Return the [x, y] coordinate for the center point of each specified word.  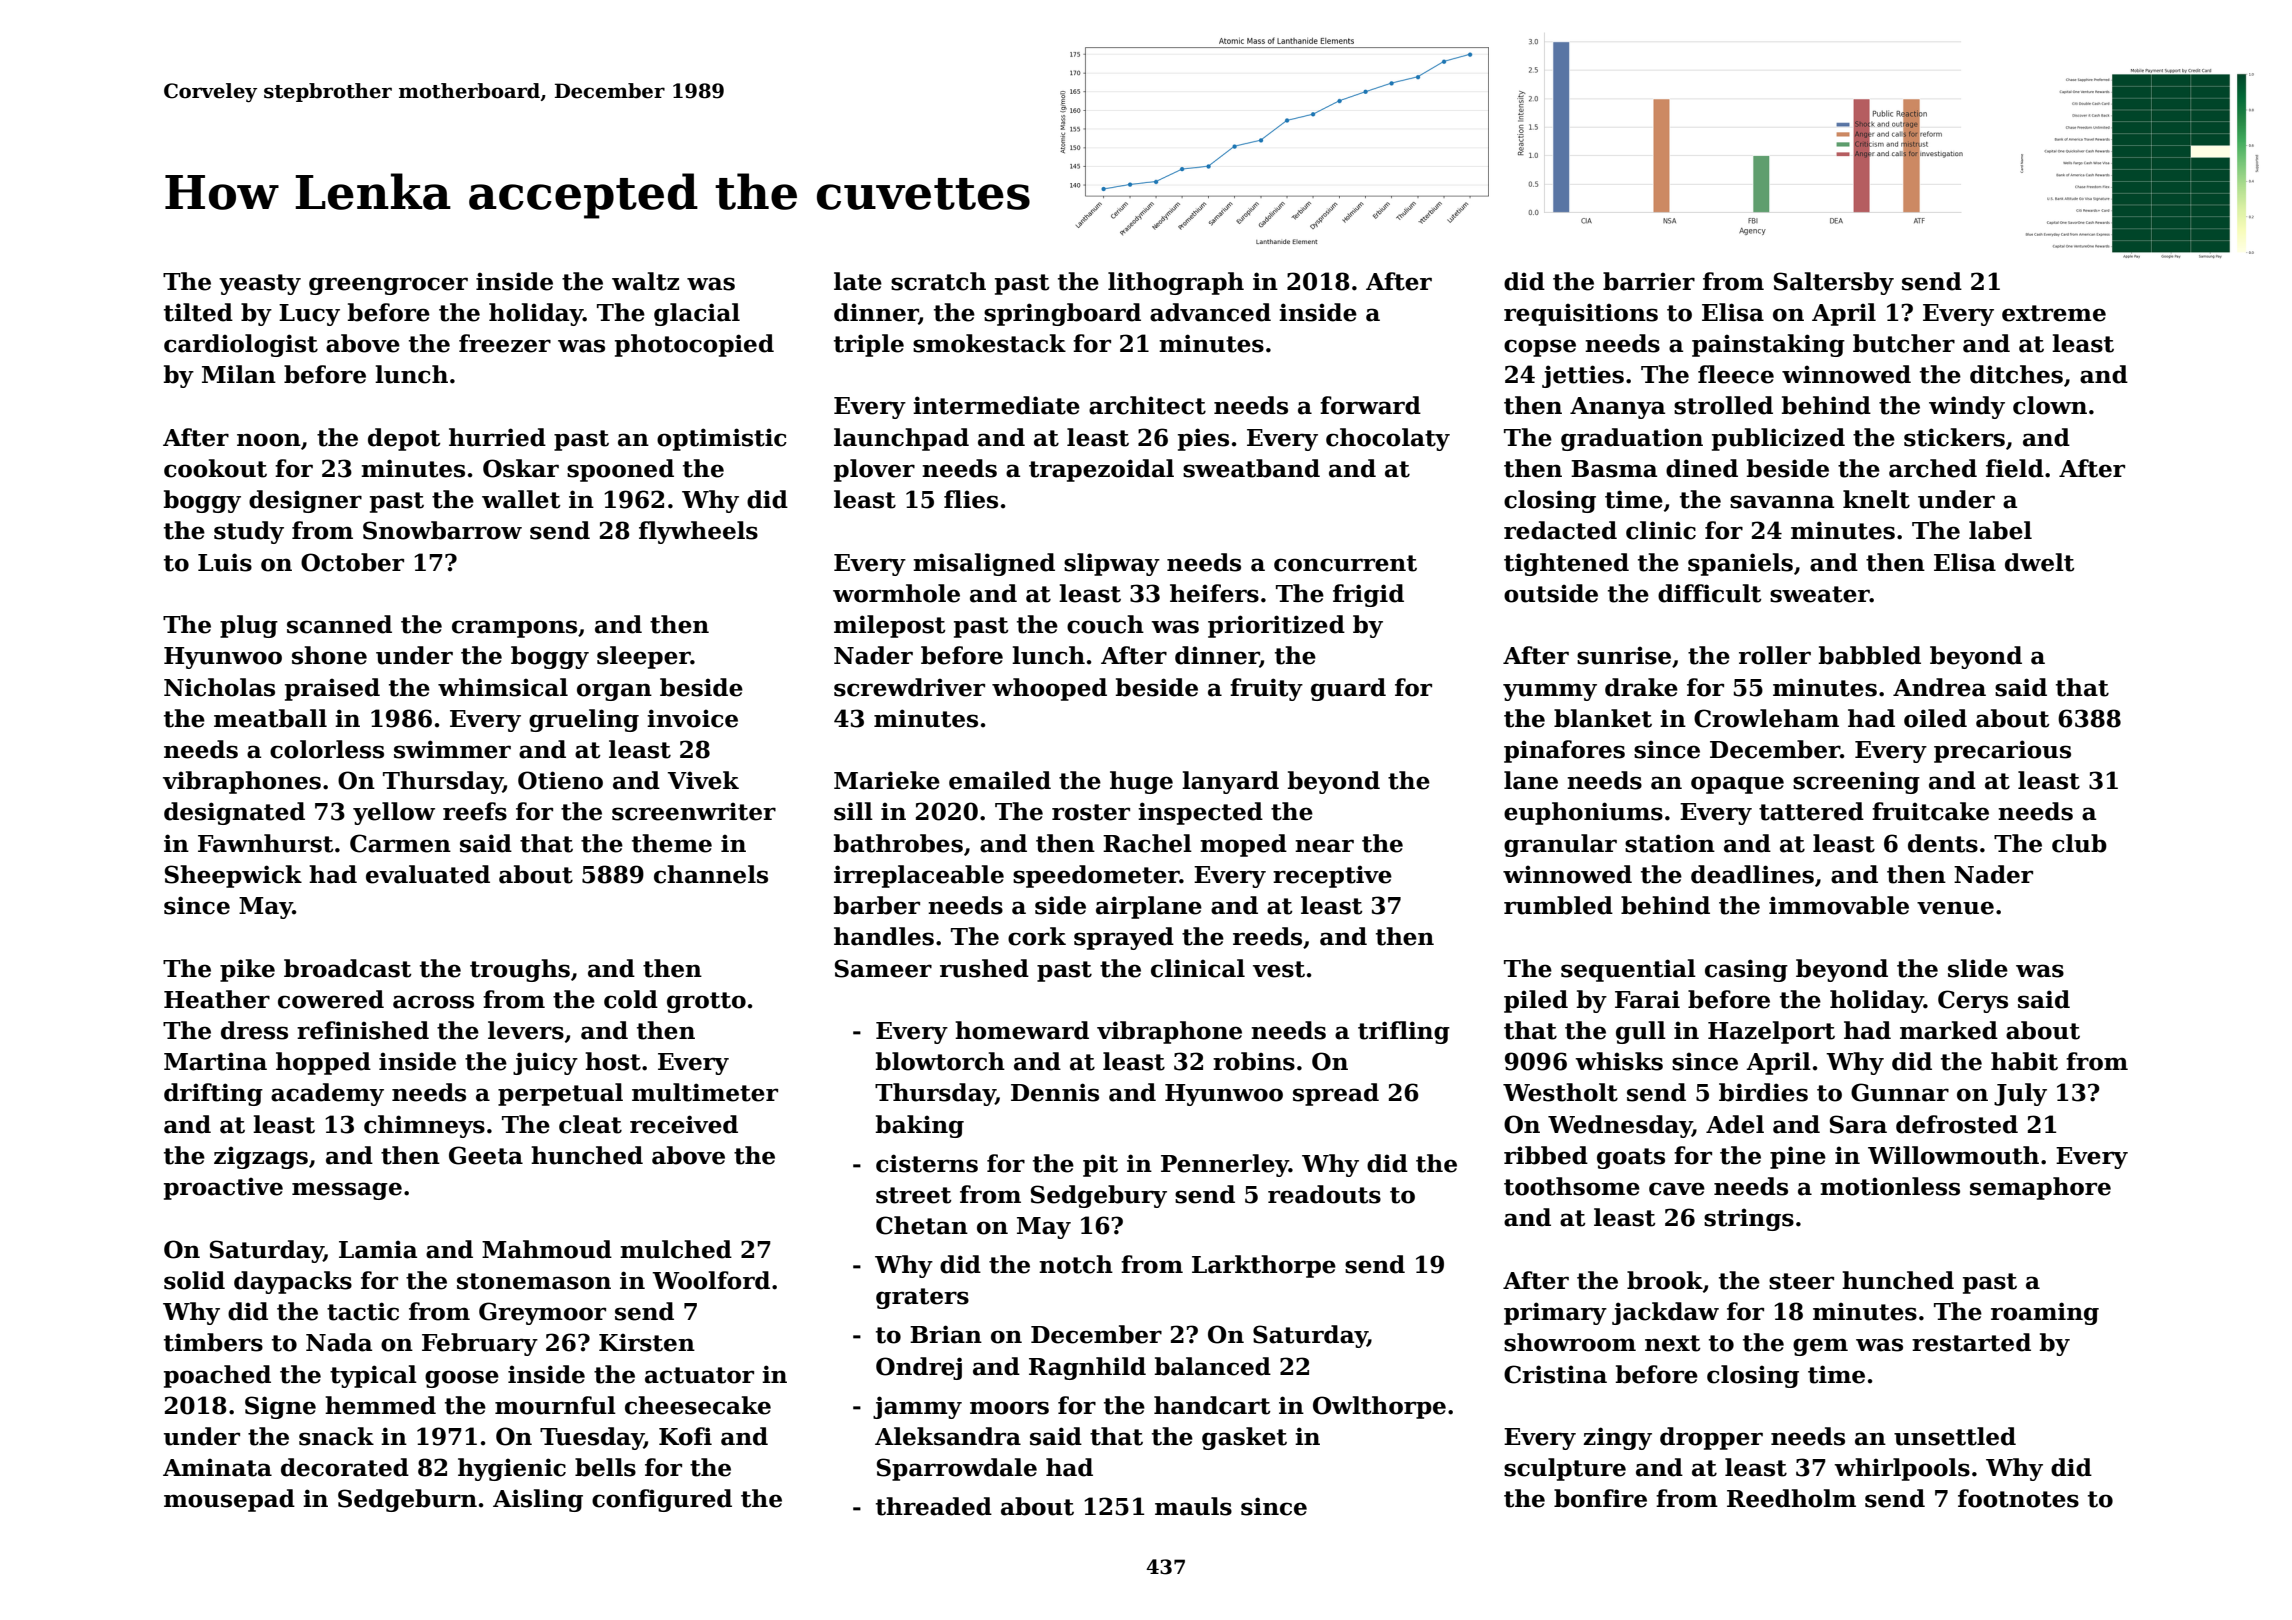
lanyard [1230, 782]
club [2079, 843]
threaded [934, 1506]
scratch [938, 281]
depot [404, 439]
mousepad [229, 1500]
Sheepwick [233, 876]
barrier [1649, 281]
